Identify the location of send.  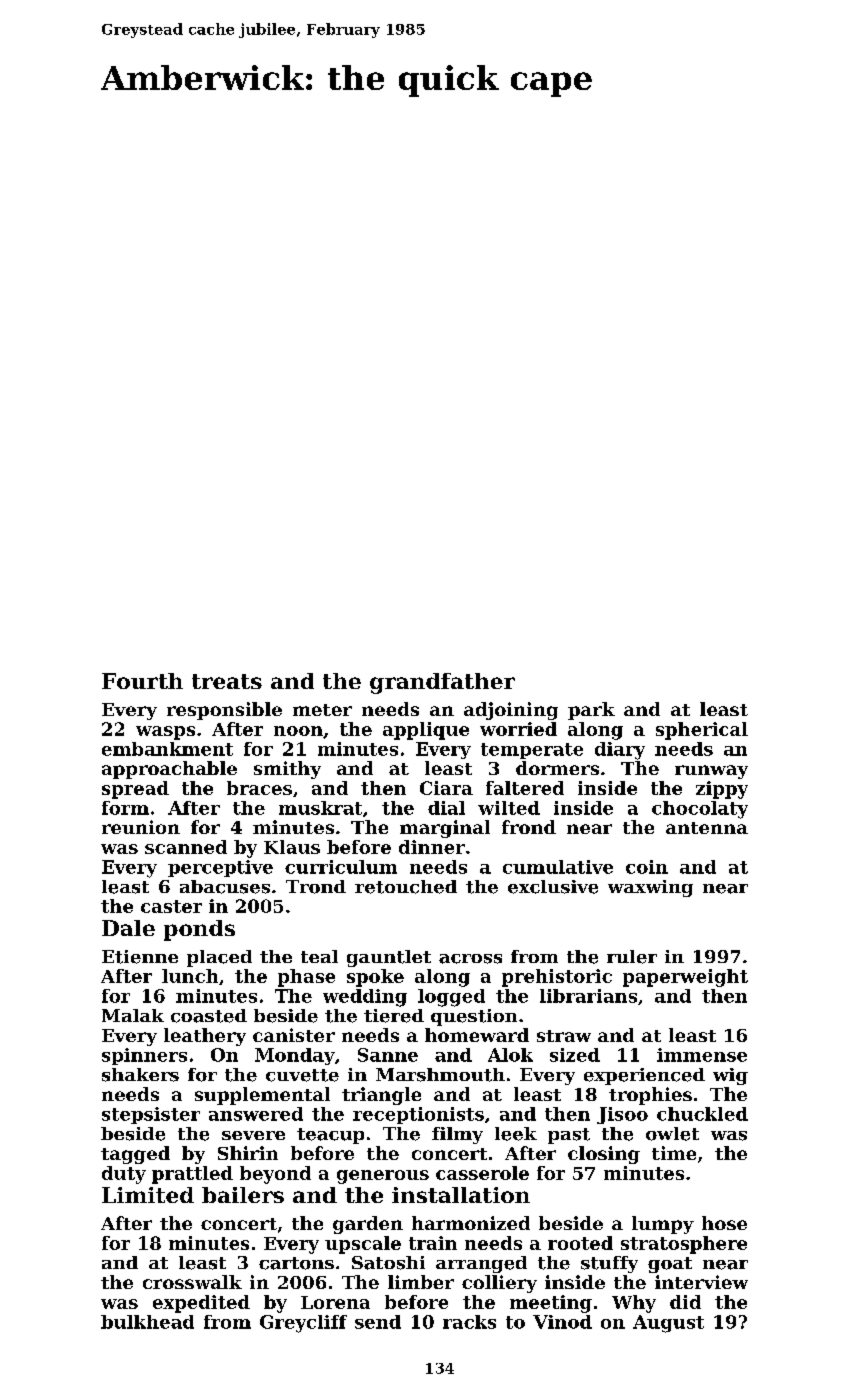
(378, 1322).
